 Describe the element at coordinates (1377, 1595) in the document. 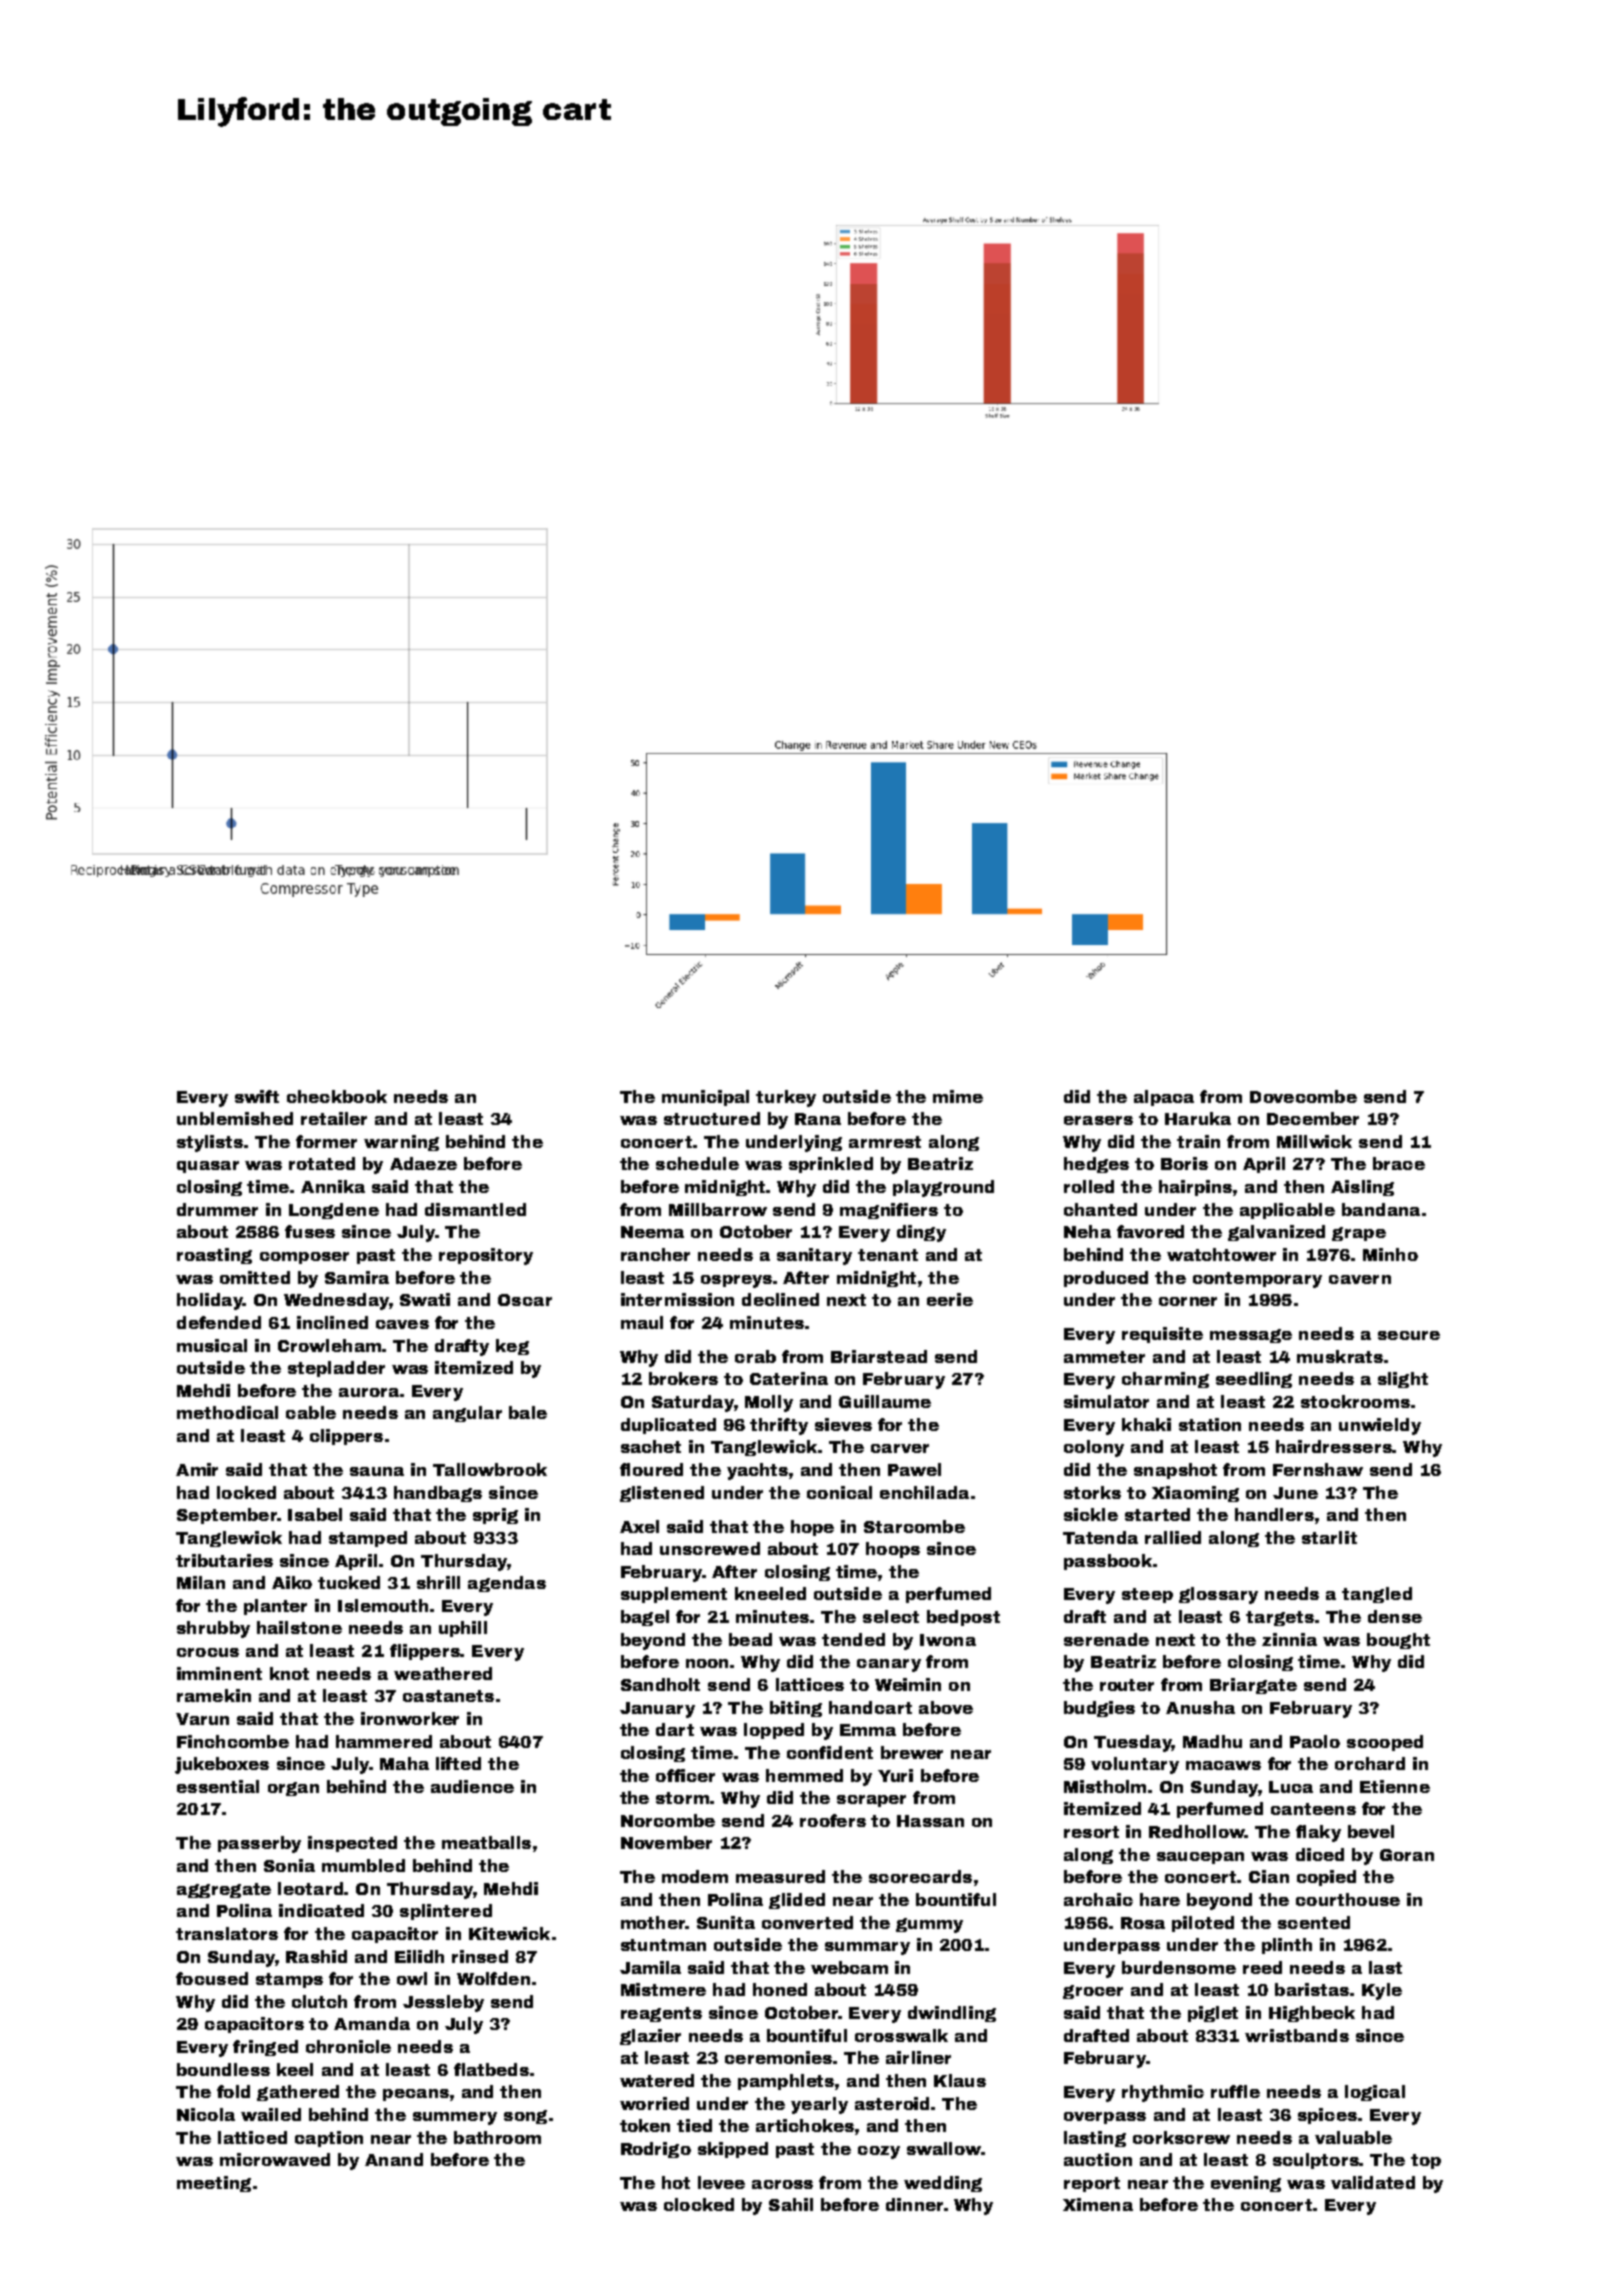

I see `tangled` at that location.
